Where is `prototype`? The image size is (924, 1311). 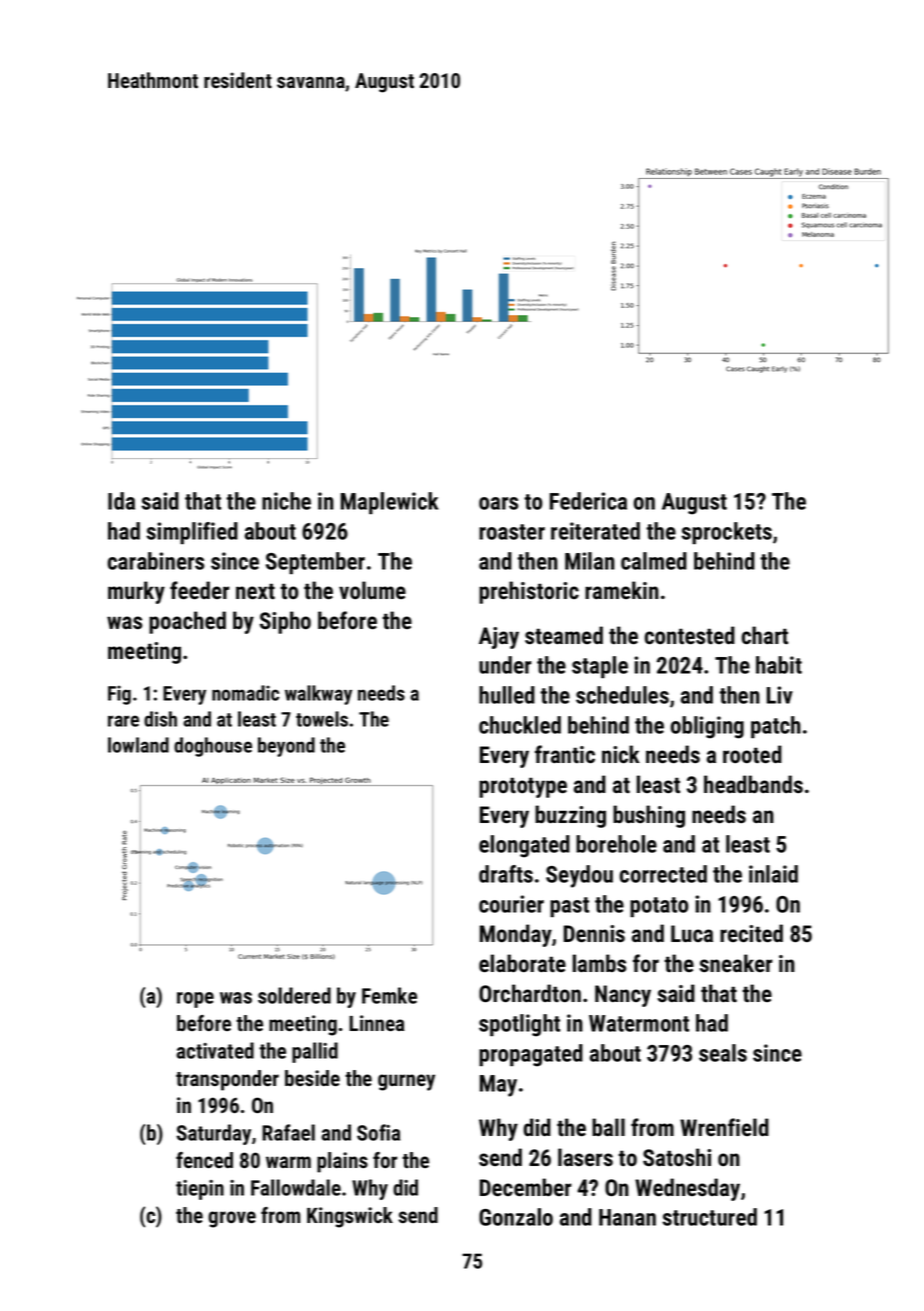
prototype is located at coordinates (523, 787).
